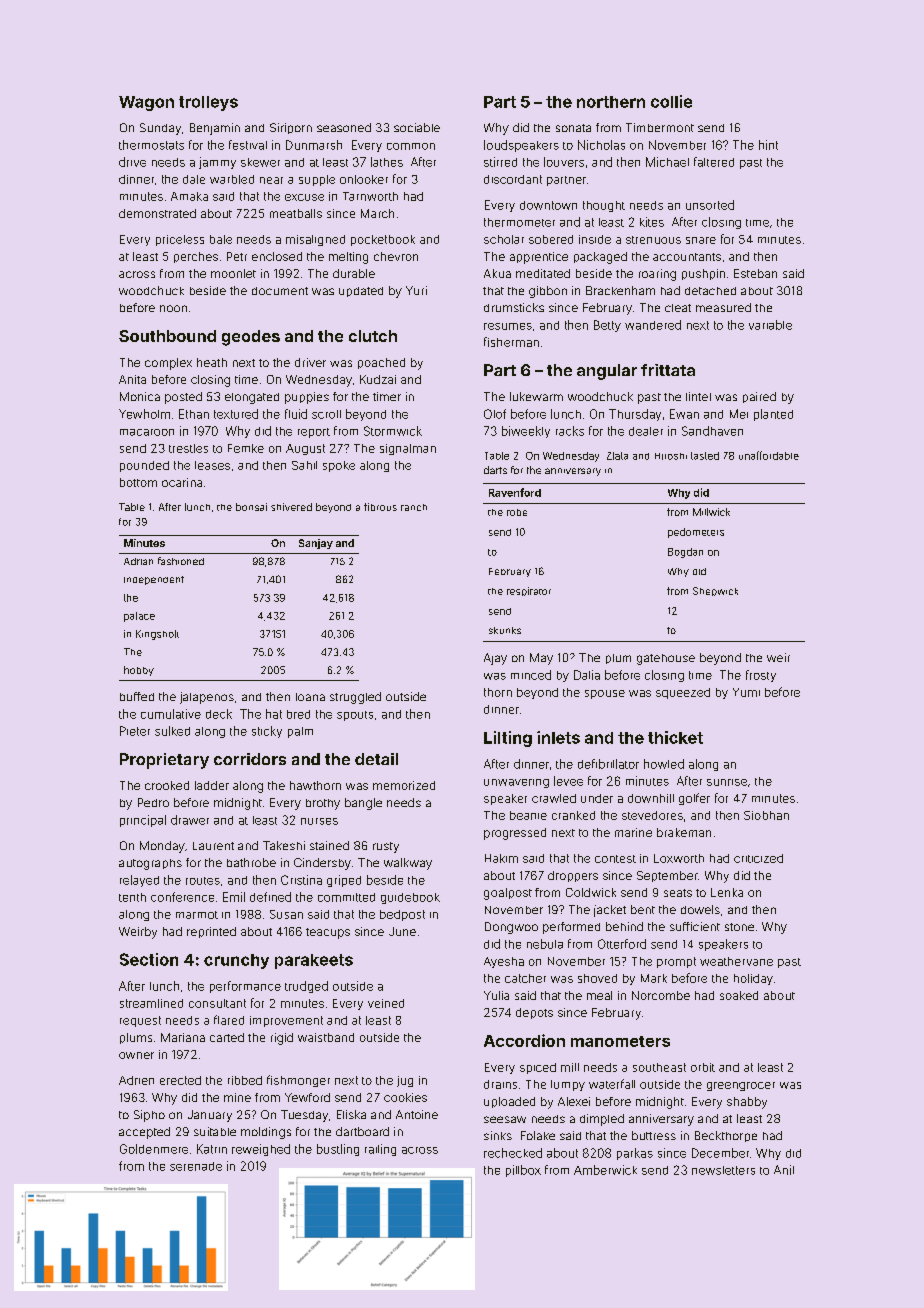 This screenshot has width=924, height=1308. I want to click on northern, so click(611, 102).
